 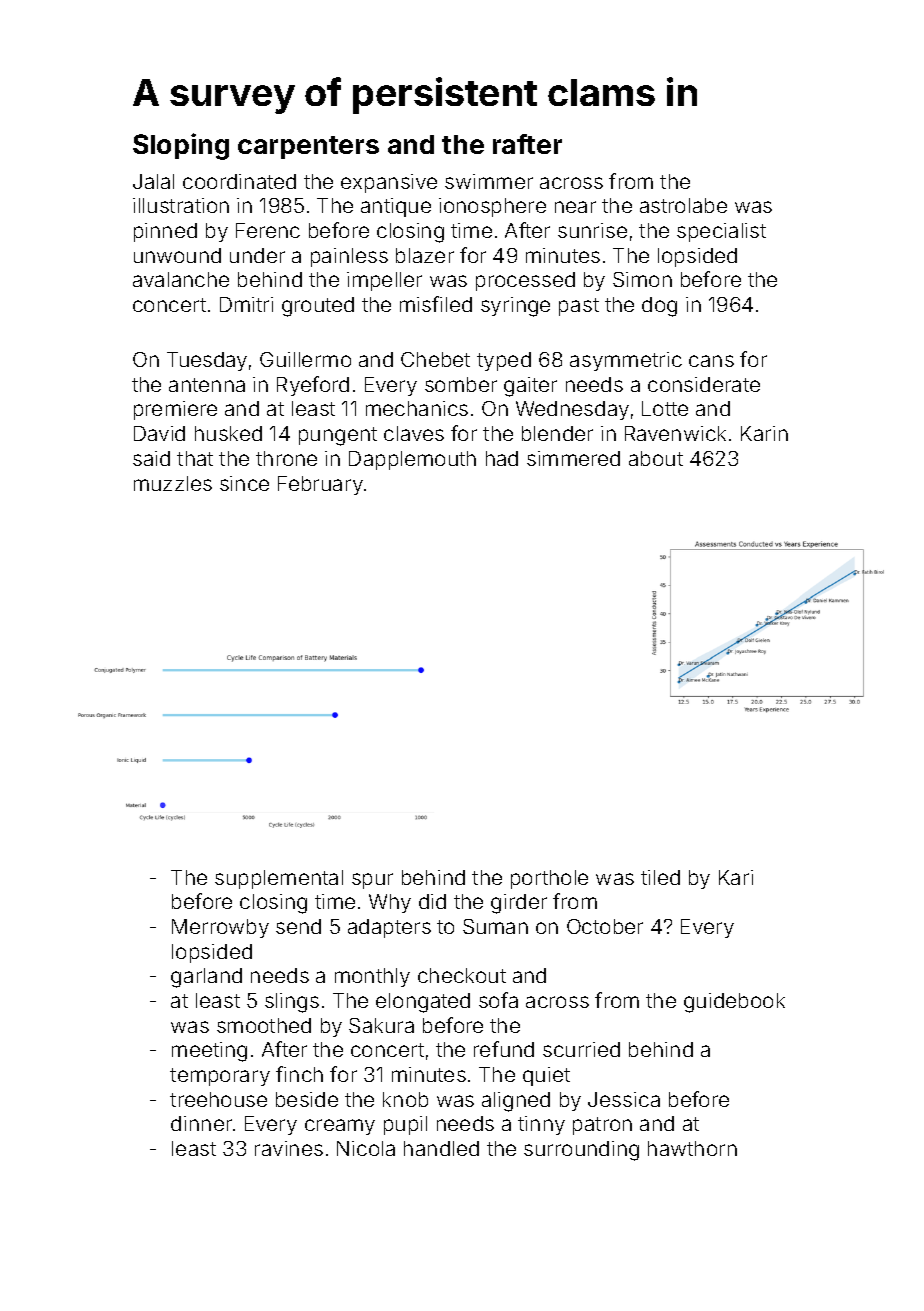 What do you see at coordinates (502, 458) in the screenshot?
I see `had` at bounding box center [502, 458].
